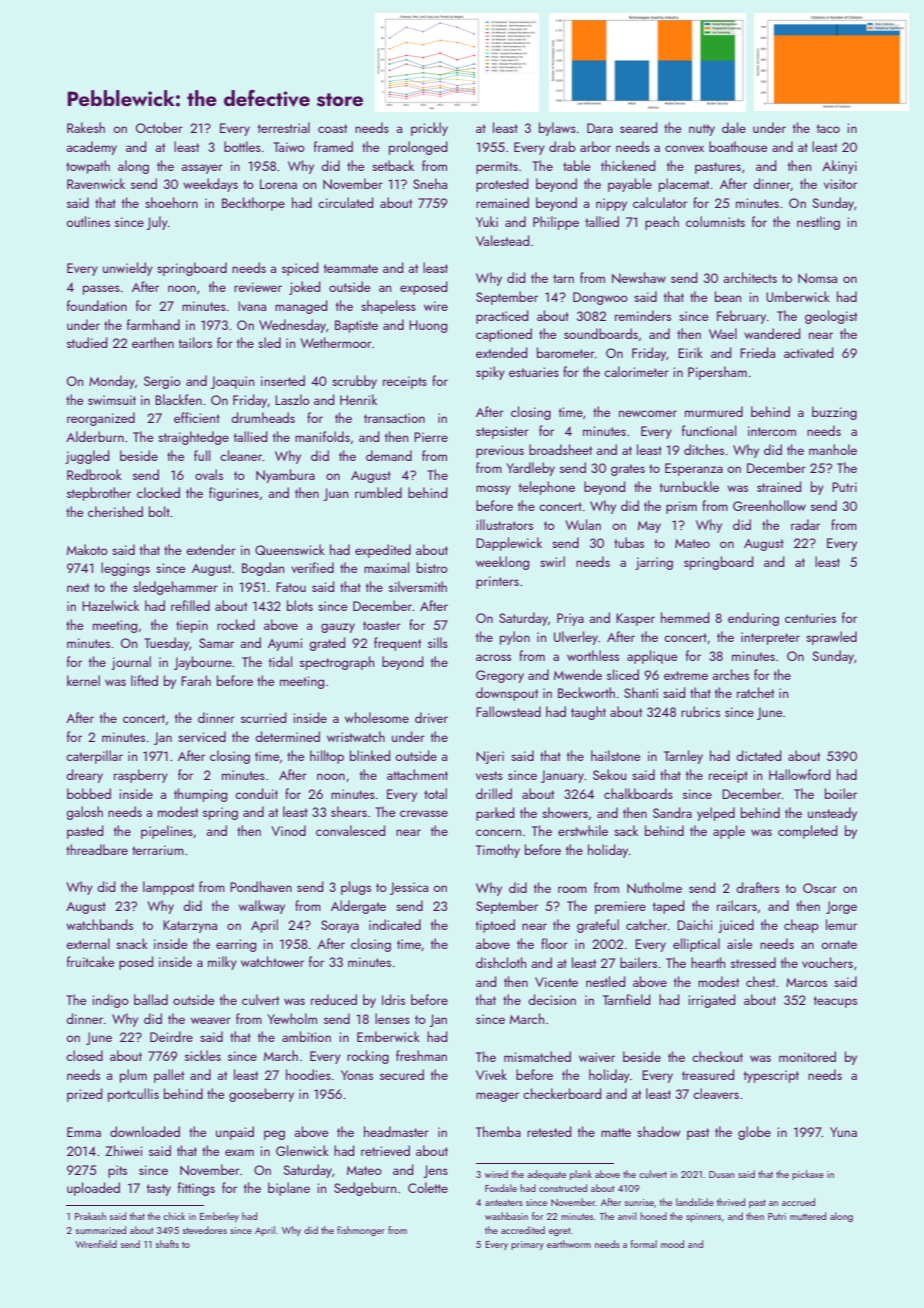 Image resolution: width=924 pixels, height=1308 pixels. I want to click on terrestrial, so click(284, 127).
